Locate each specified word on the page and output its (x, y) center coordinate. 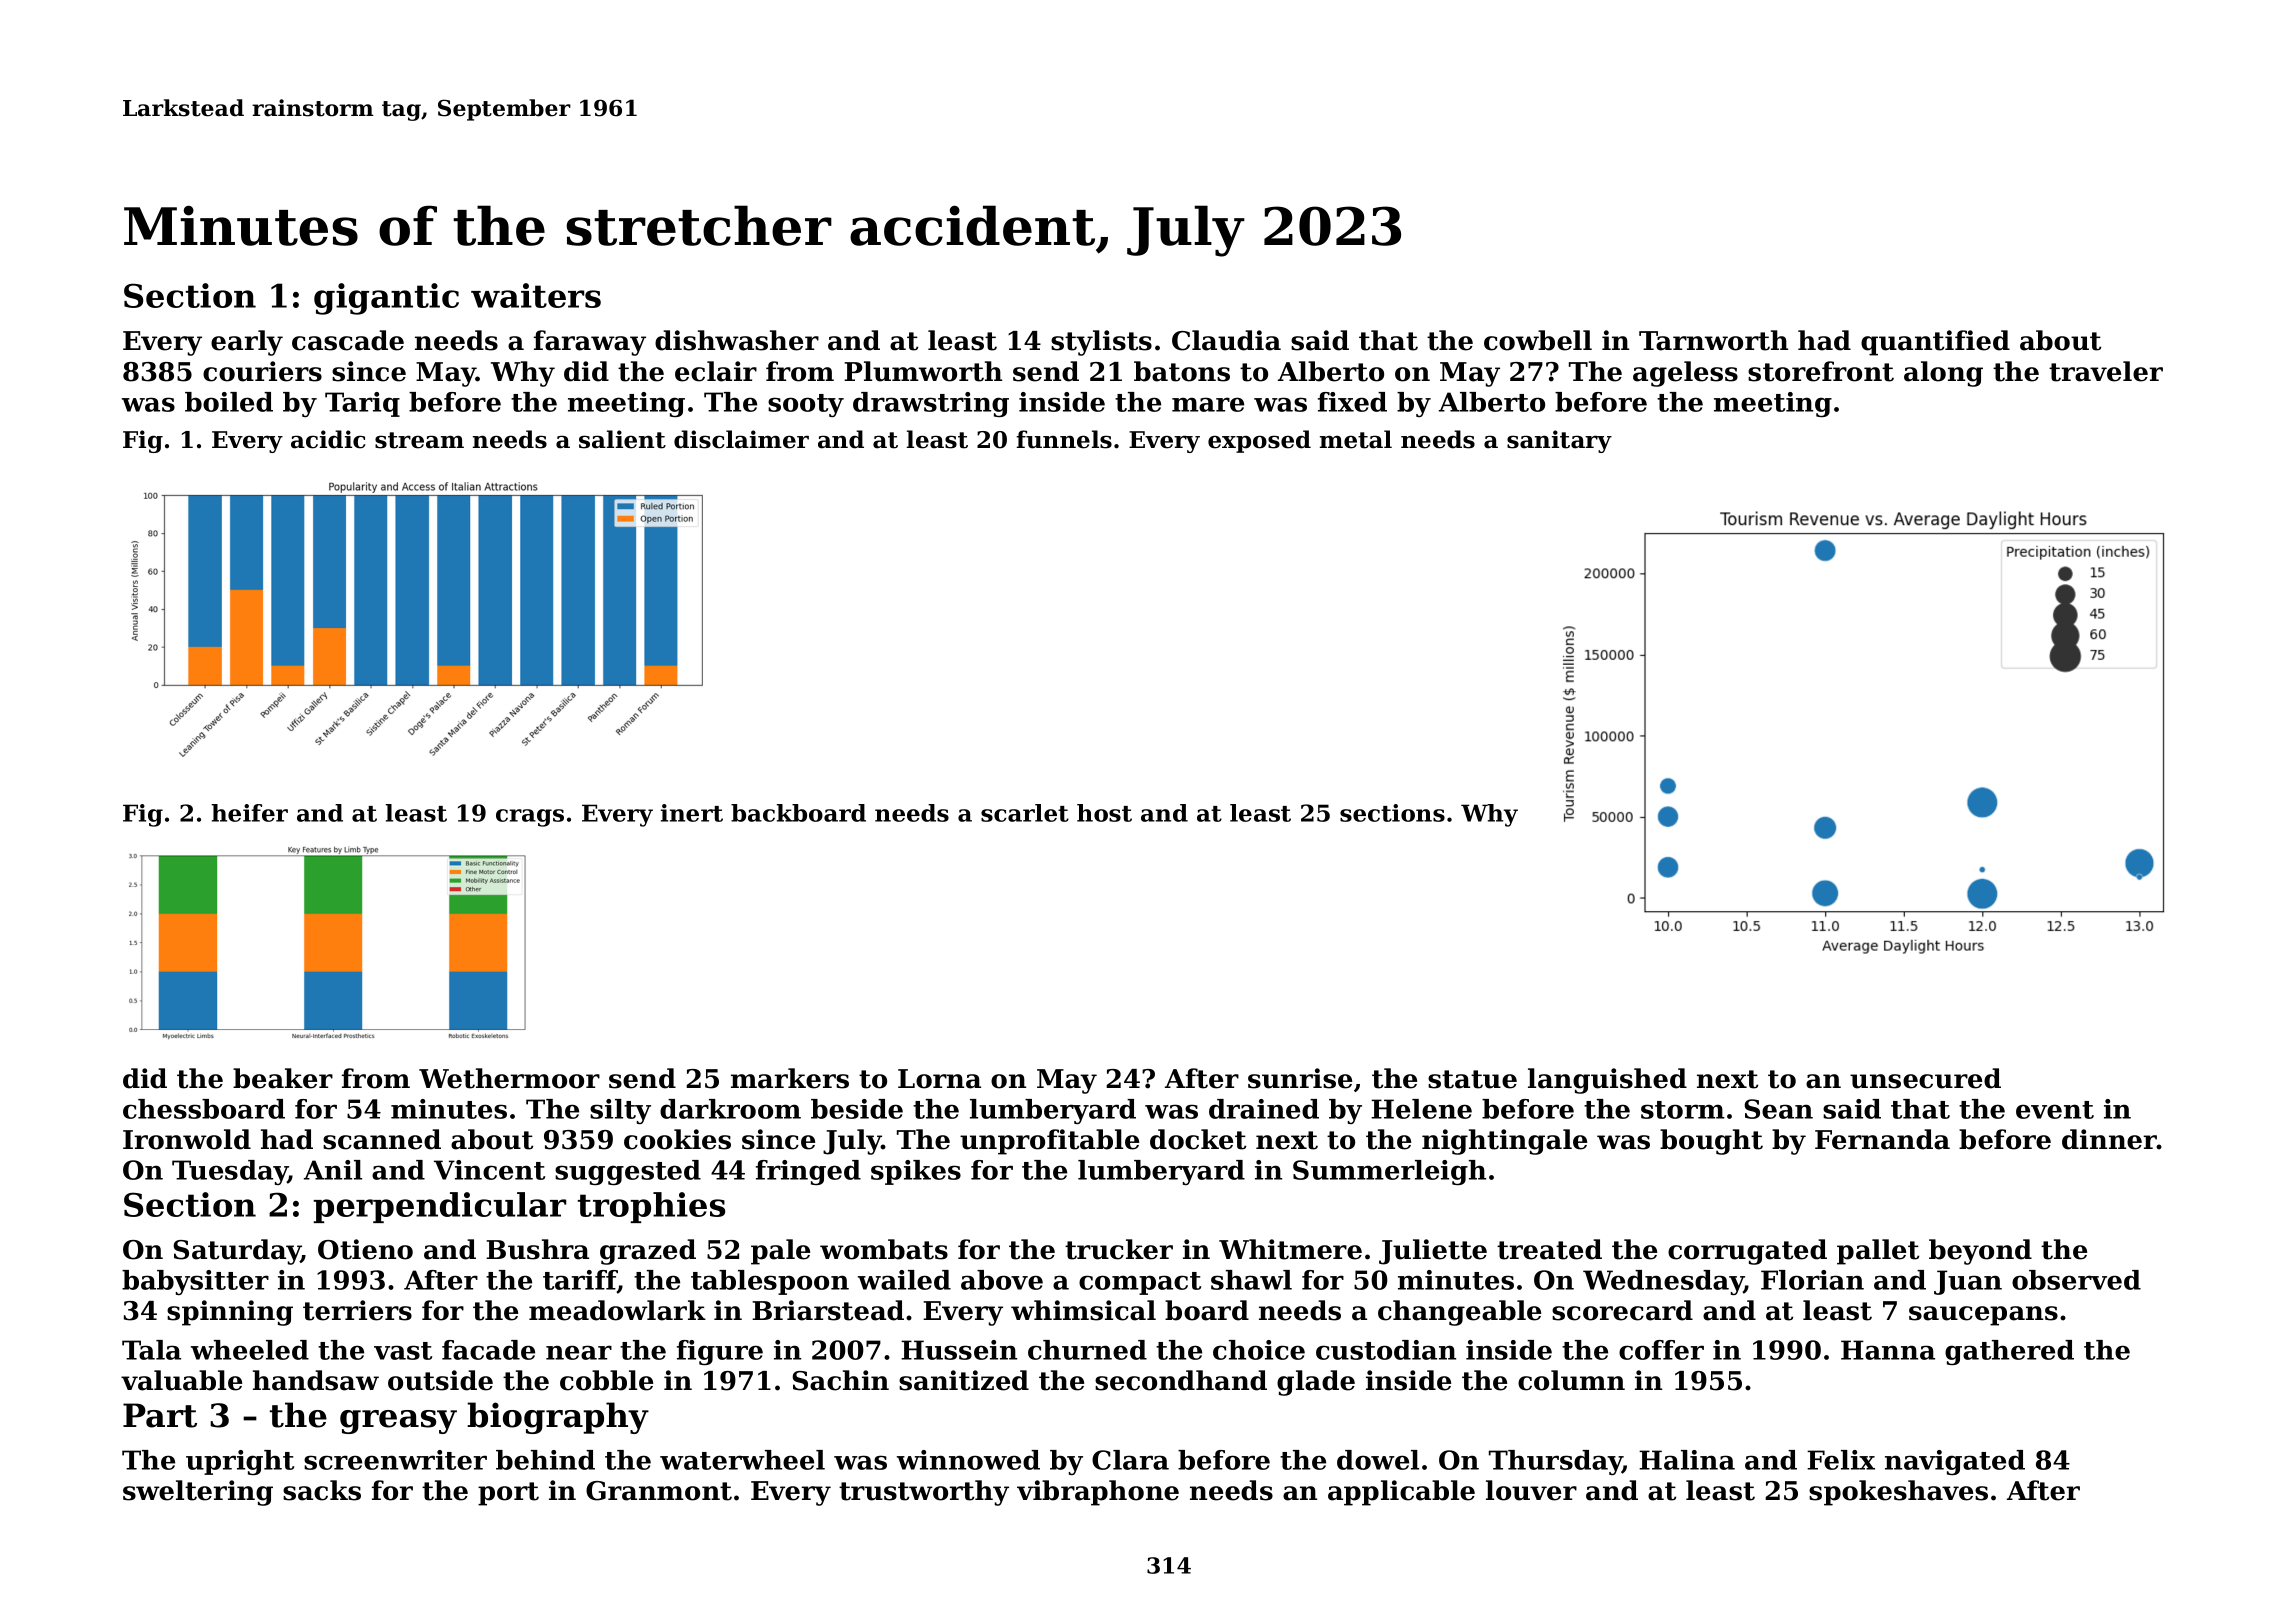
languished (1607, 1081)
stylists (1101, 343)
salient (622, 439)
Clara (1130, 1460)
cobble (606, 1380)
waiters (536, 295)
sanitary (1559, 441)
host (1104, 813)
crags (530, 818)
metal (1356, 439)
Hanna (1888, 1350)
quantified (1935, 343)
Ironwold (187, 1139)
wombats (884, 1249)
